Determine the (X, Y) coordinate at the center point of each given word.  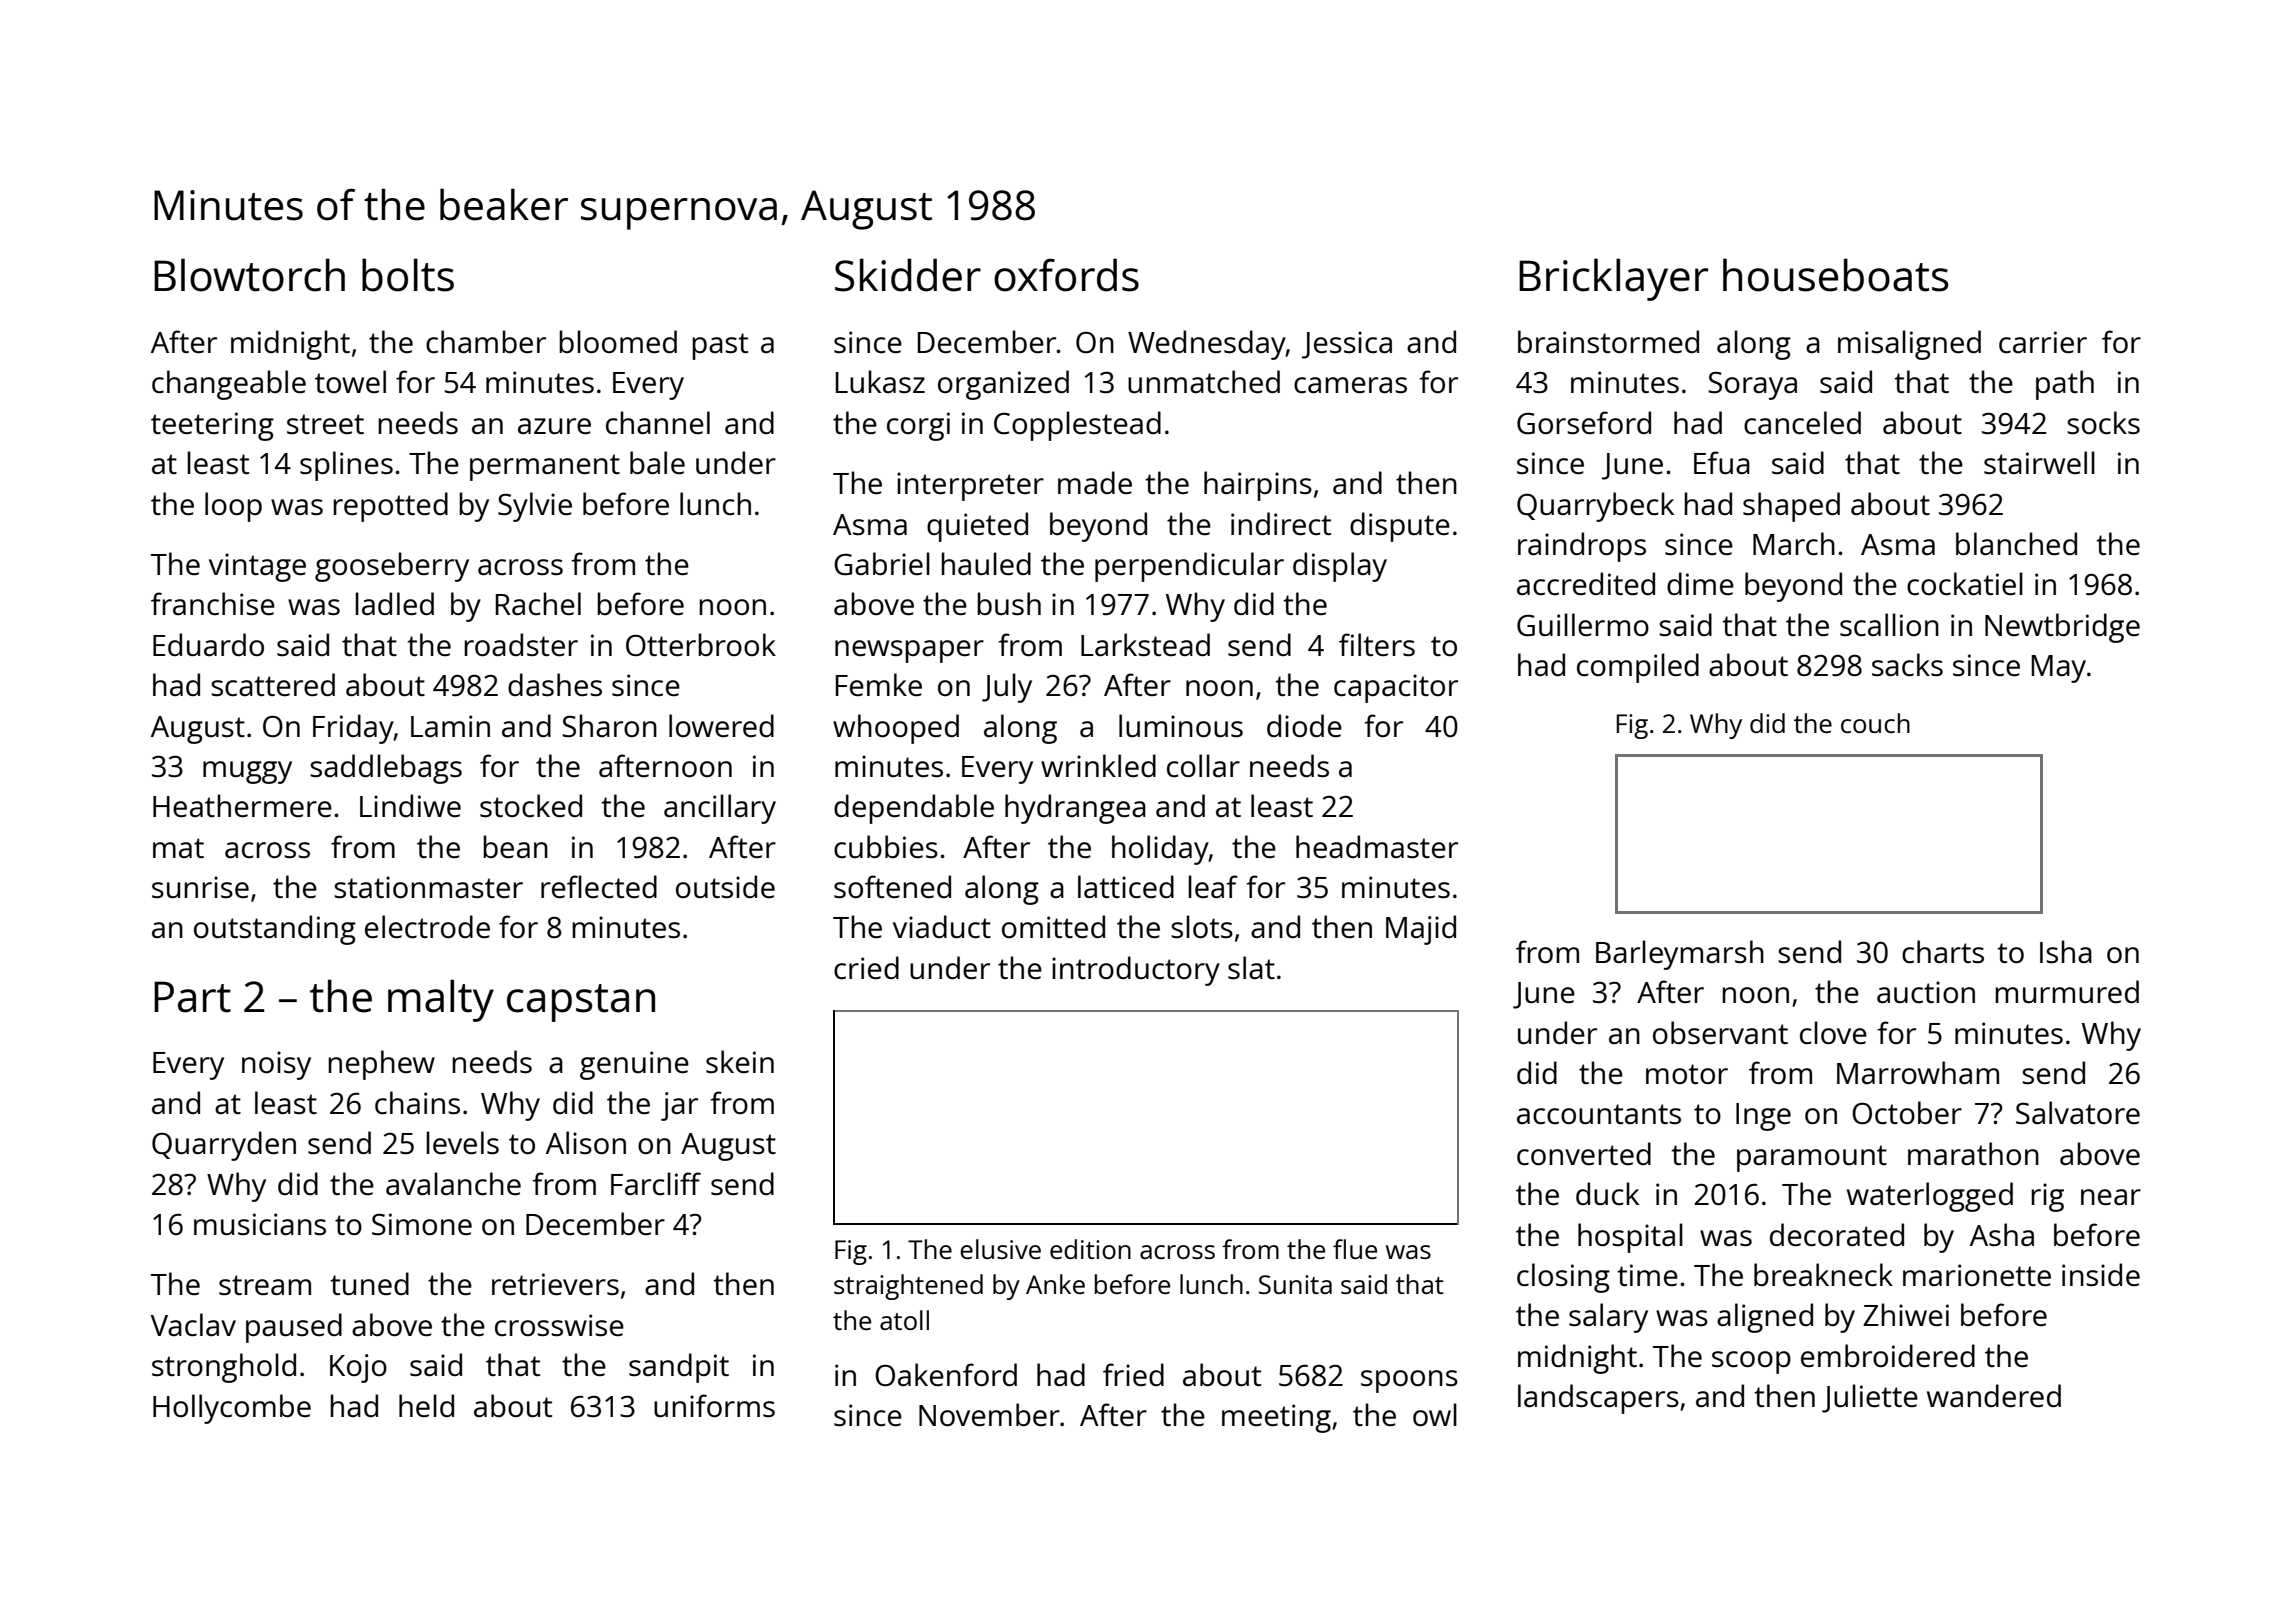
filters (1377, 645)
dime (1700, 583)
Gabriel (882, 564)
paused (294, 1328)
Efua (1722, 462)
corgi (918, 426)
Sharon (609, 725)
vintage (257, 567)
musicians (260, 1224)
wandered (1994, 1396)
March (1794, 544)
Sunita (1295, 1284)
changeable (229, 385)
